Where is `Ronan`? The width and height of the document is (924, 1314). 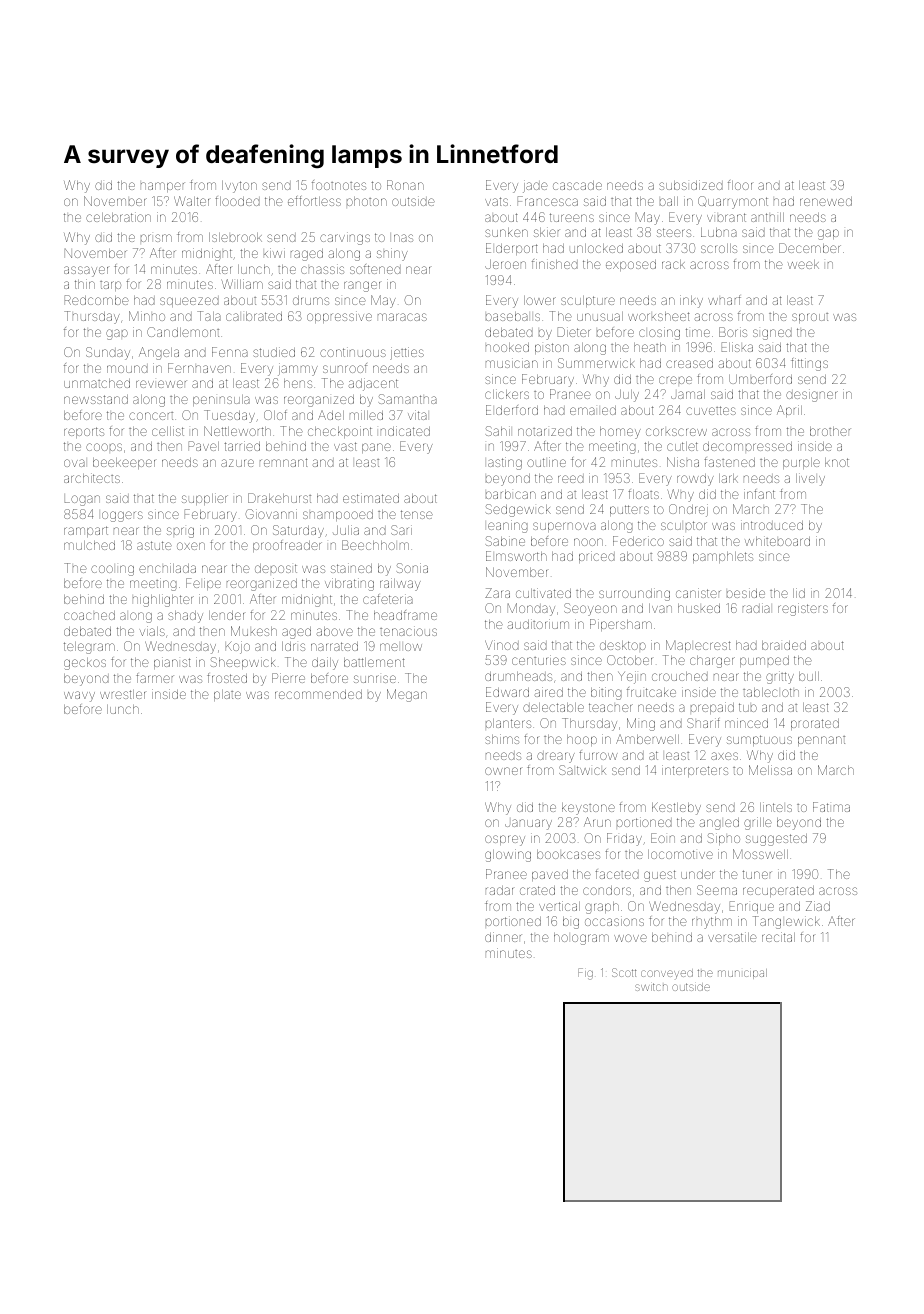 Ronan is located at coordinates (405, 185).
